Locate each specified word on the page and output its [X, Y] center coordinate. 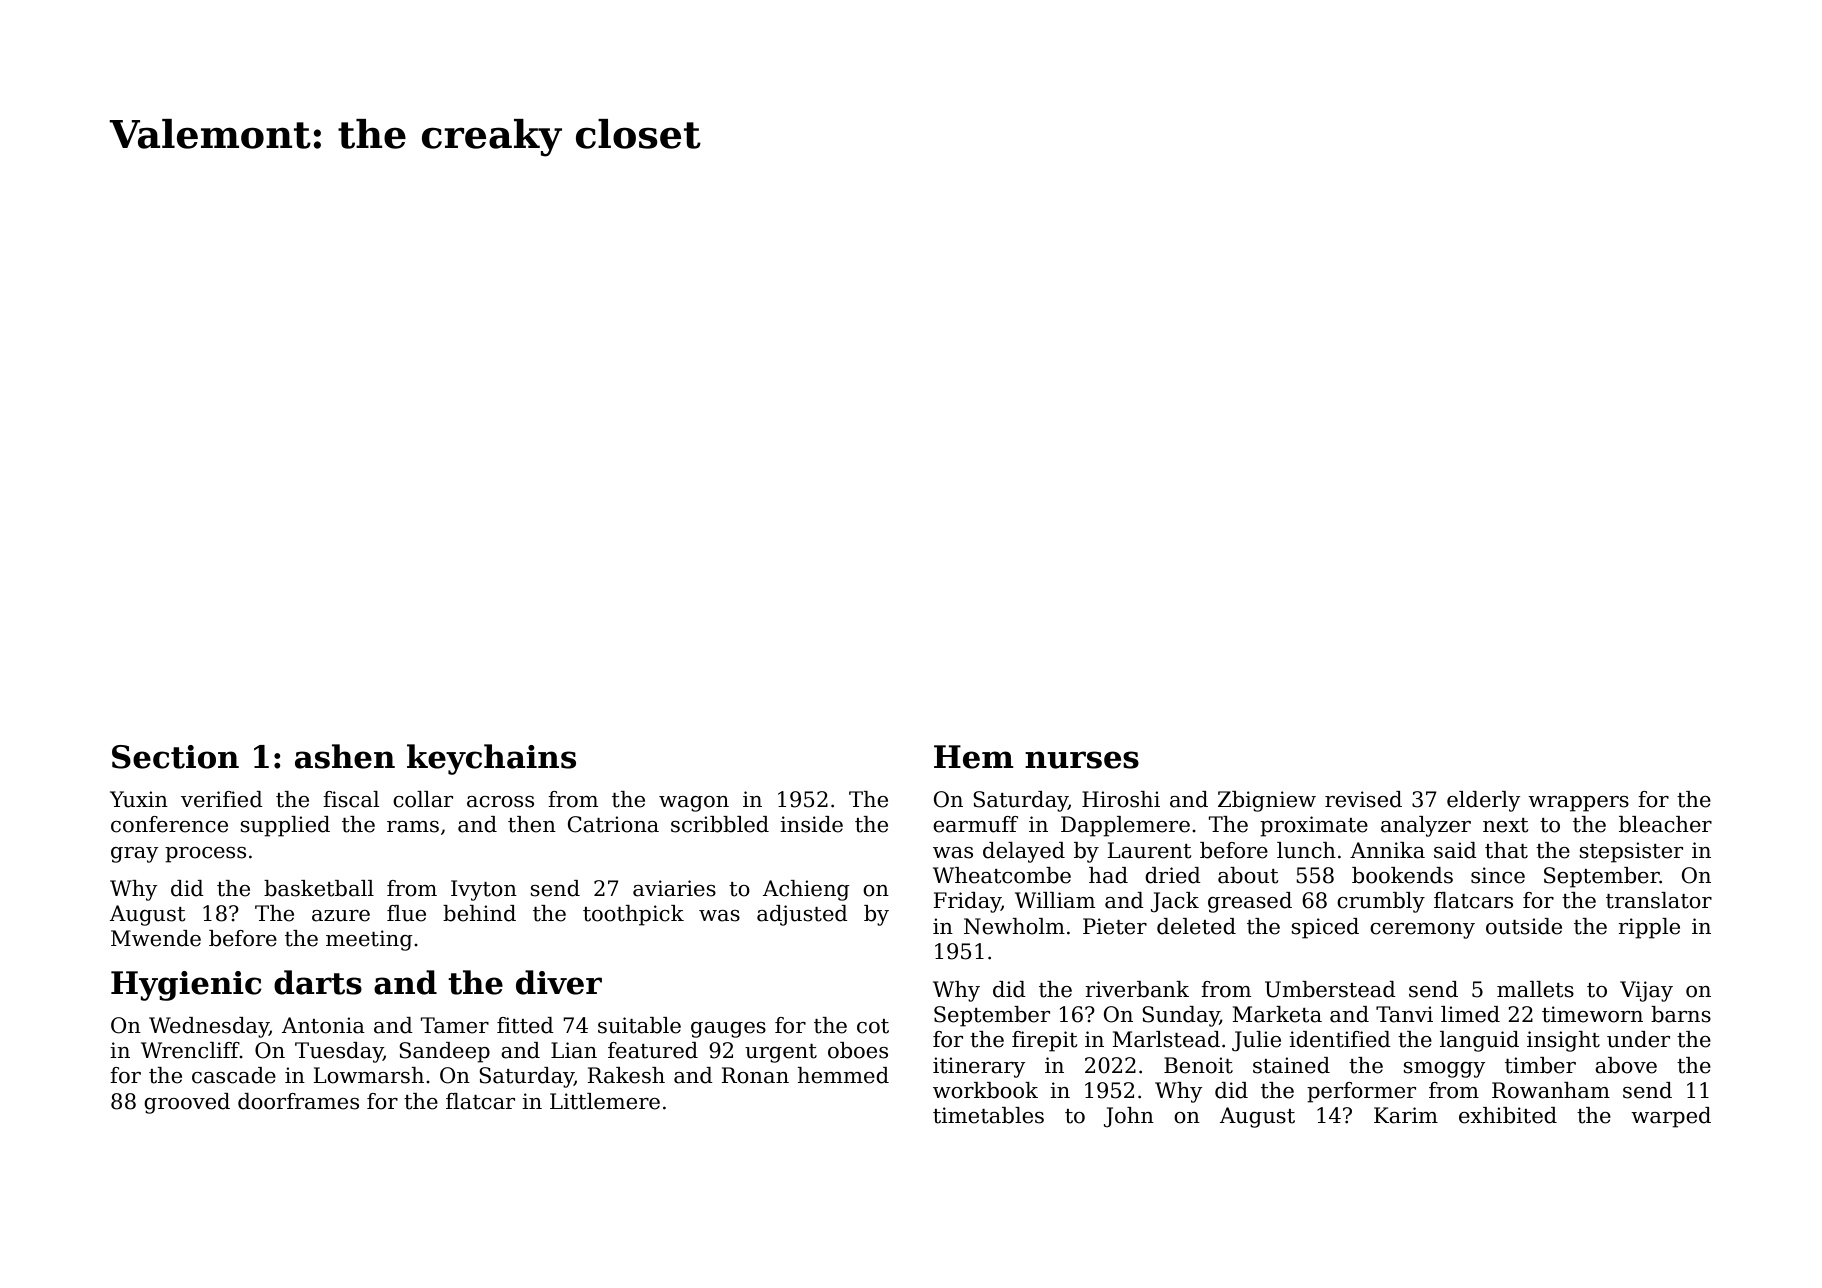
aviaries [674, 888]
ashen [345, 756]
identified [1340, 1039]
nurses [1082, 760]
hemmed [843, 1075]
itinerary [979, 1067]
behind [479, 913]
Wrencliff [190, 1050]
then [532, 824]
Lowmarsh [369, 1075]
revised [1363, 799]
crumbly [1381, 902]
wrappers [1578, 804]
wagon [694, 804]
